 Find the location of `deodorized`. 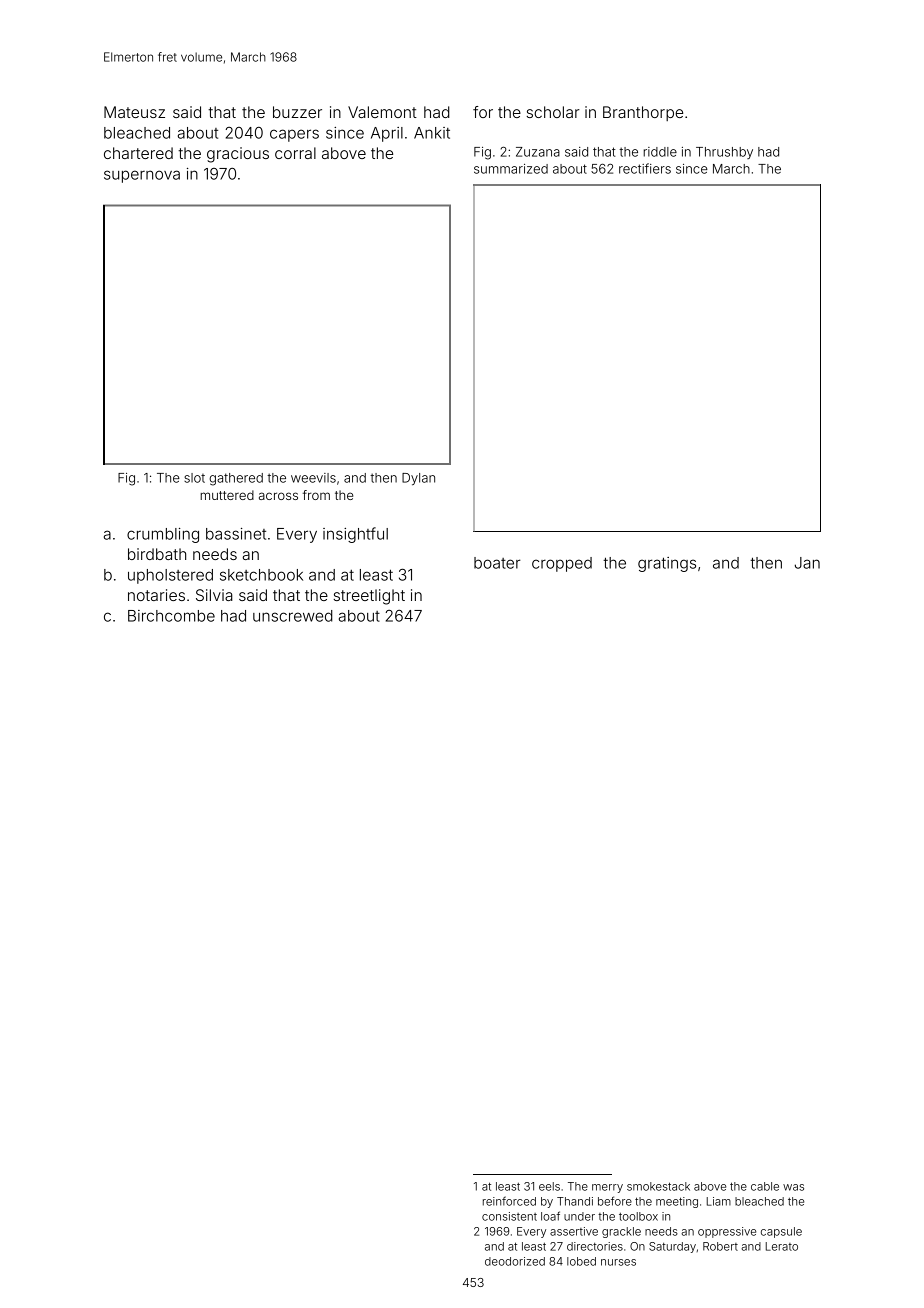

deodorized is located at coordinates (515, 1261).
